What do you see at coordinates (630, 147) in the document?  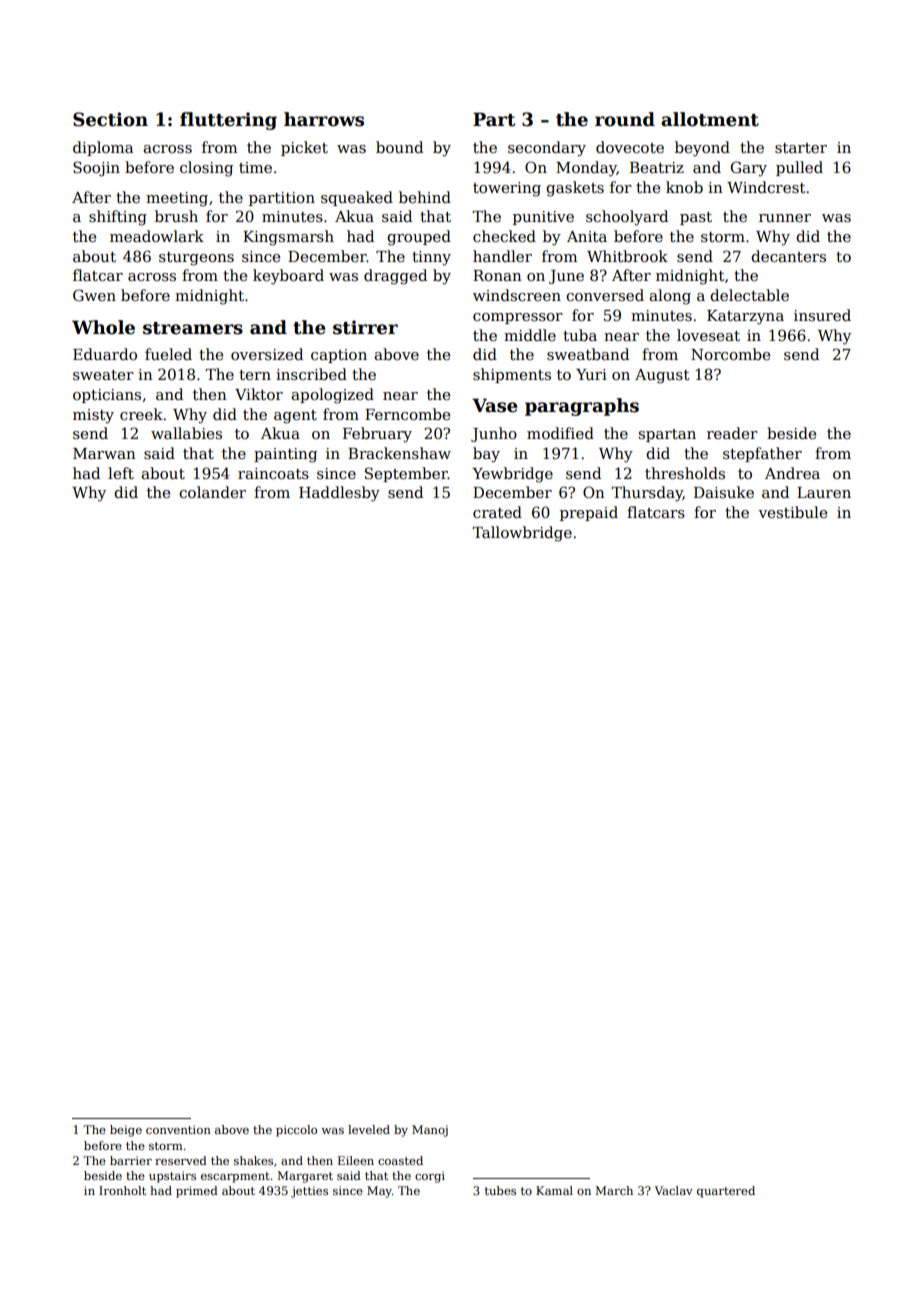 I see `dovecote` at bounding box center [630, 147].
